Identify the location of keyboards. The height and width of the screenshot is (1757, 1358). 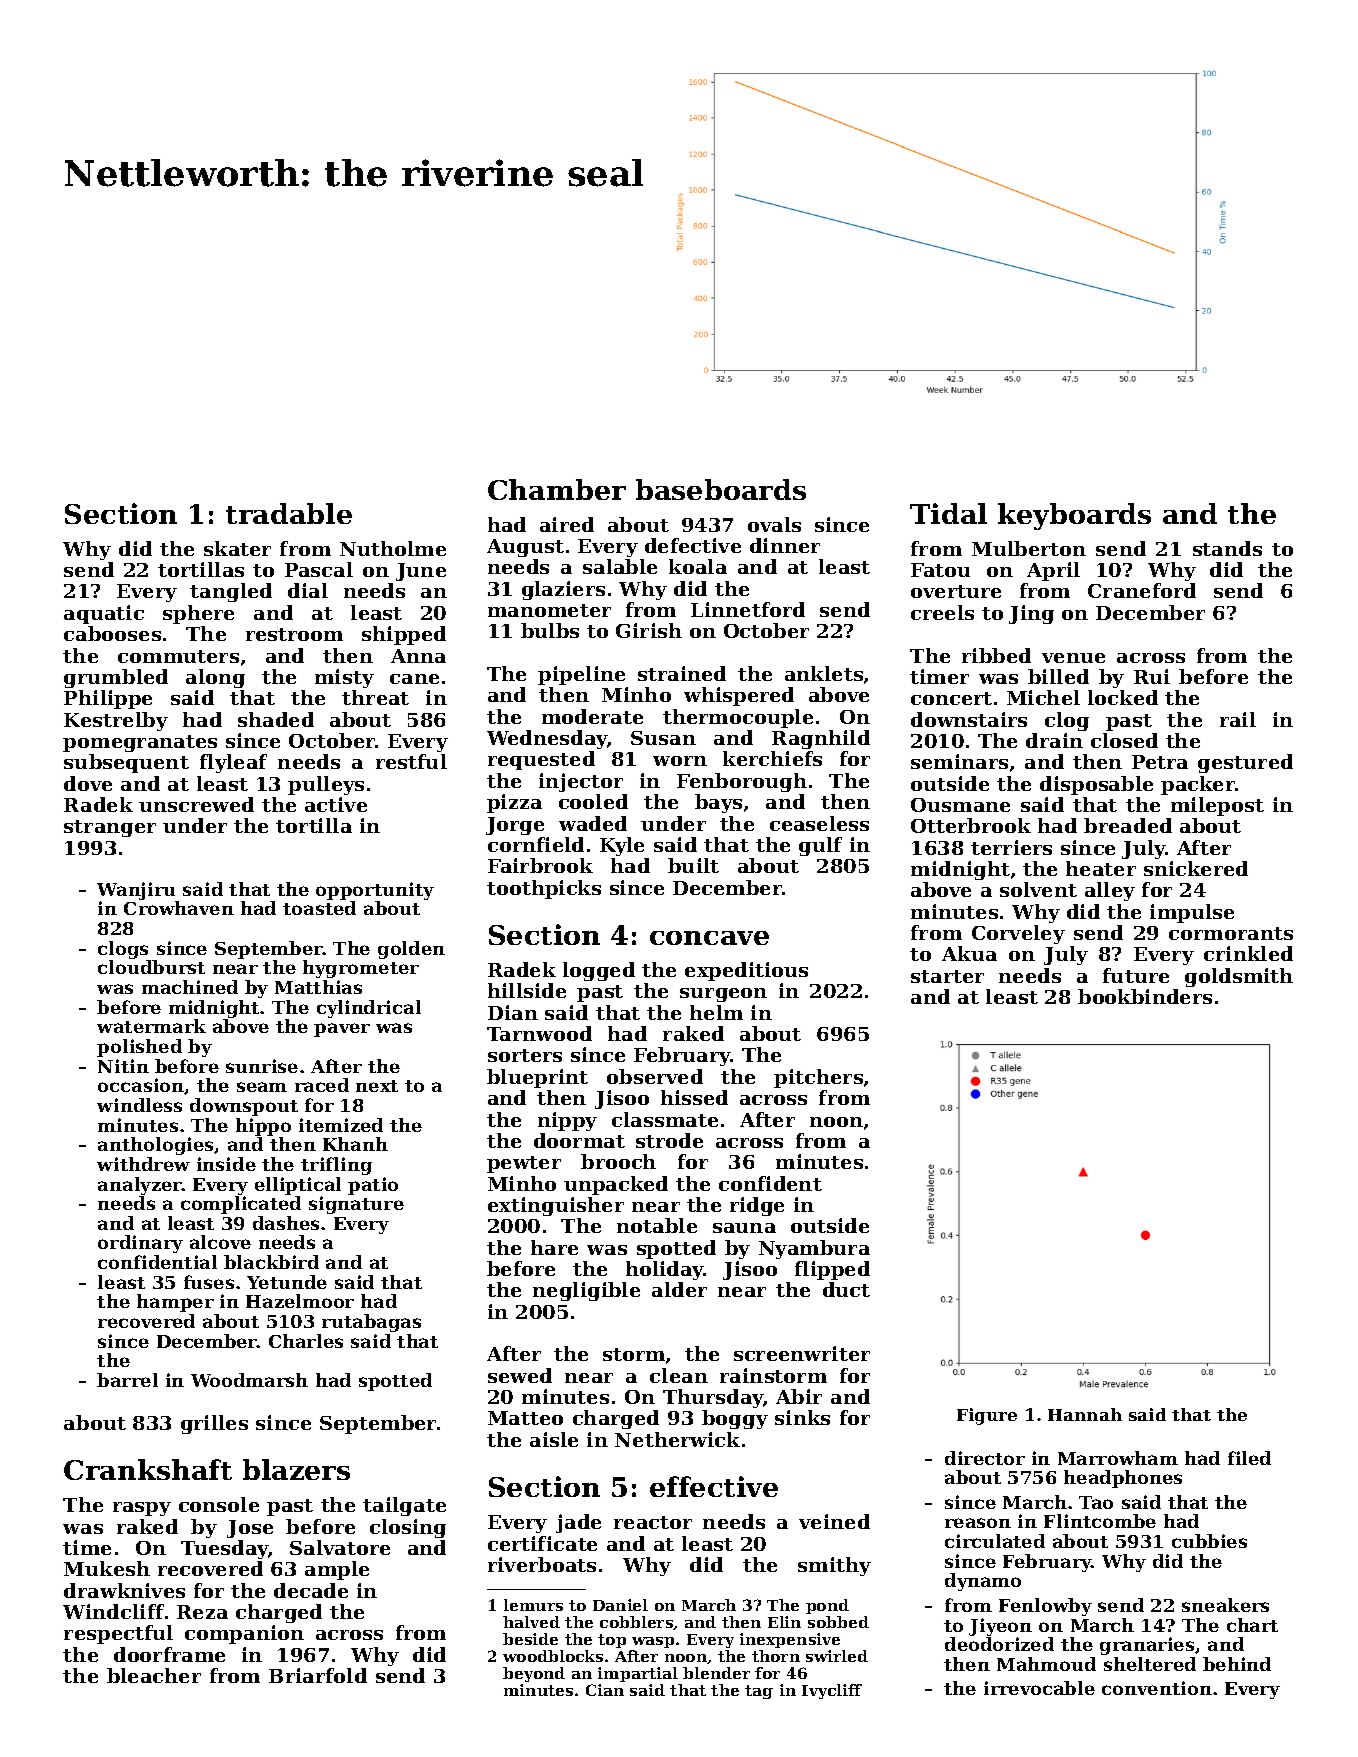
(1074, 516).
